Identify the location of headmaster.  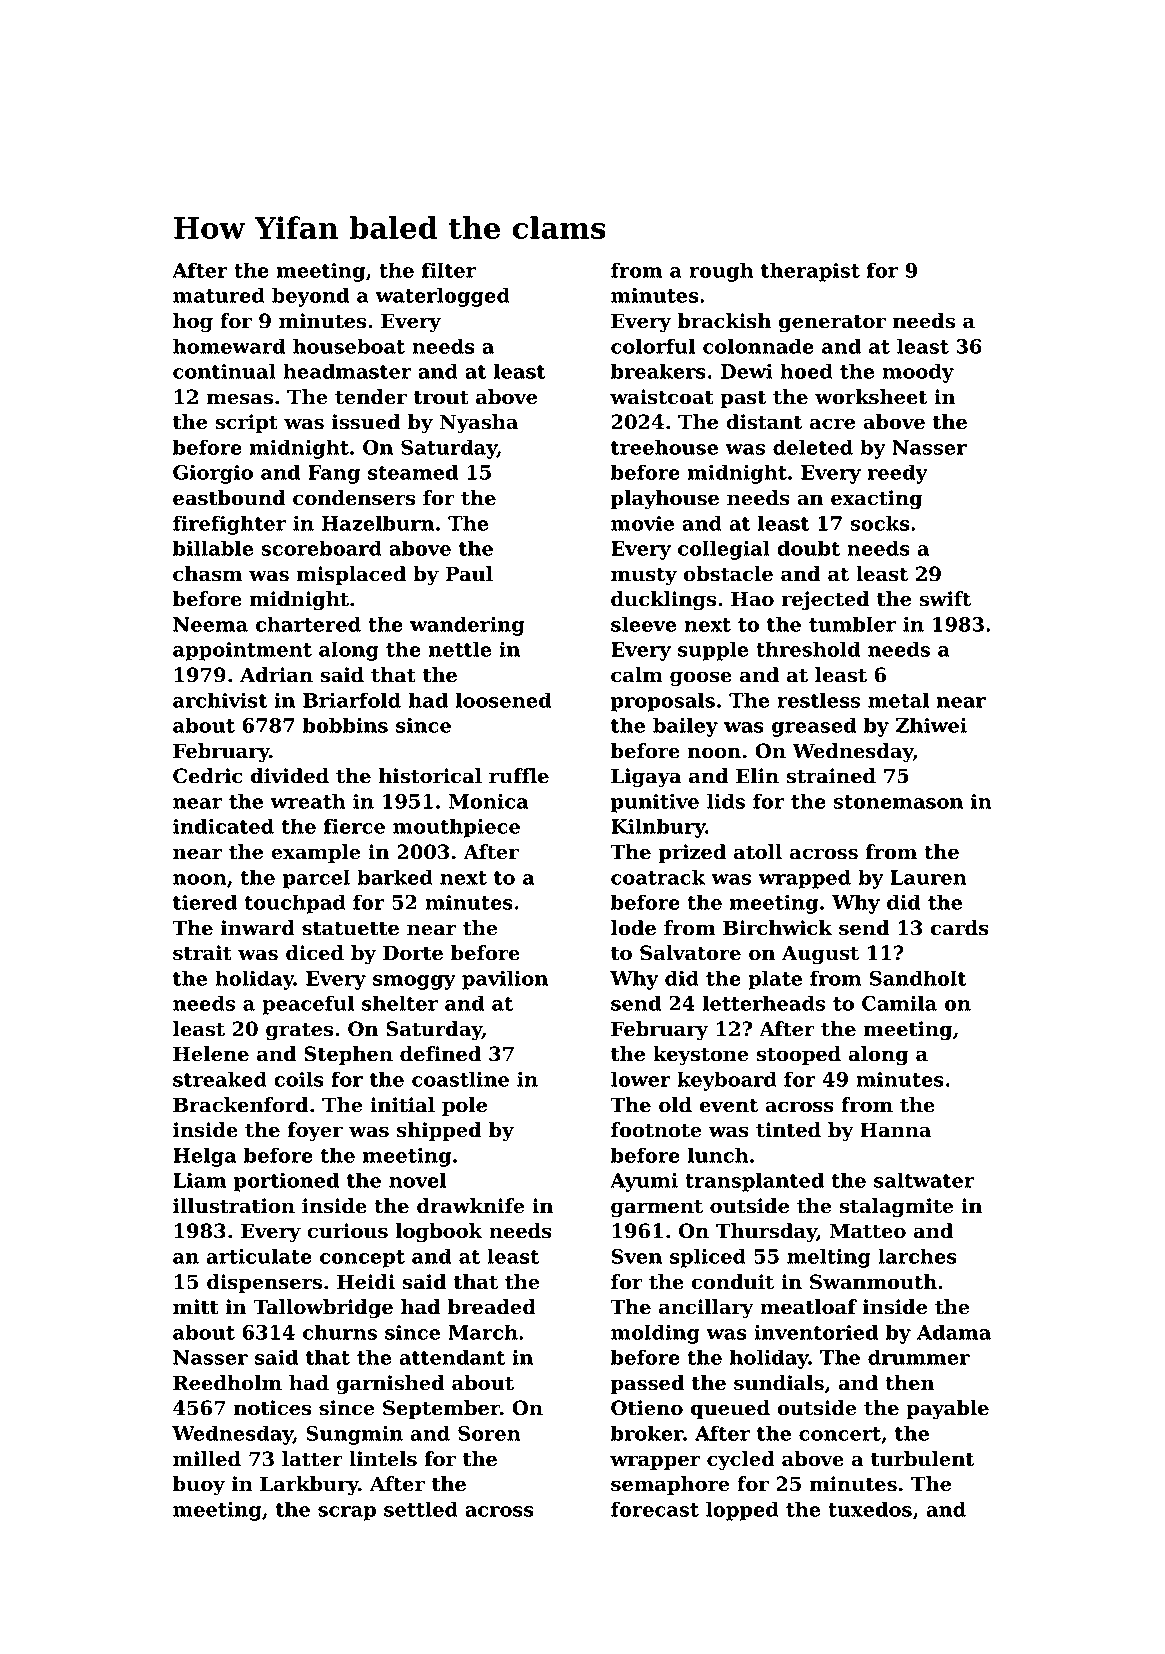
(347, 371).
